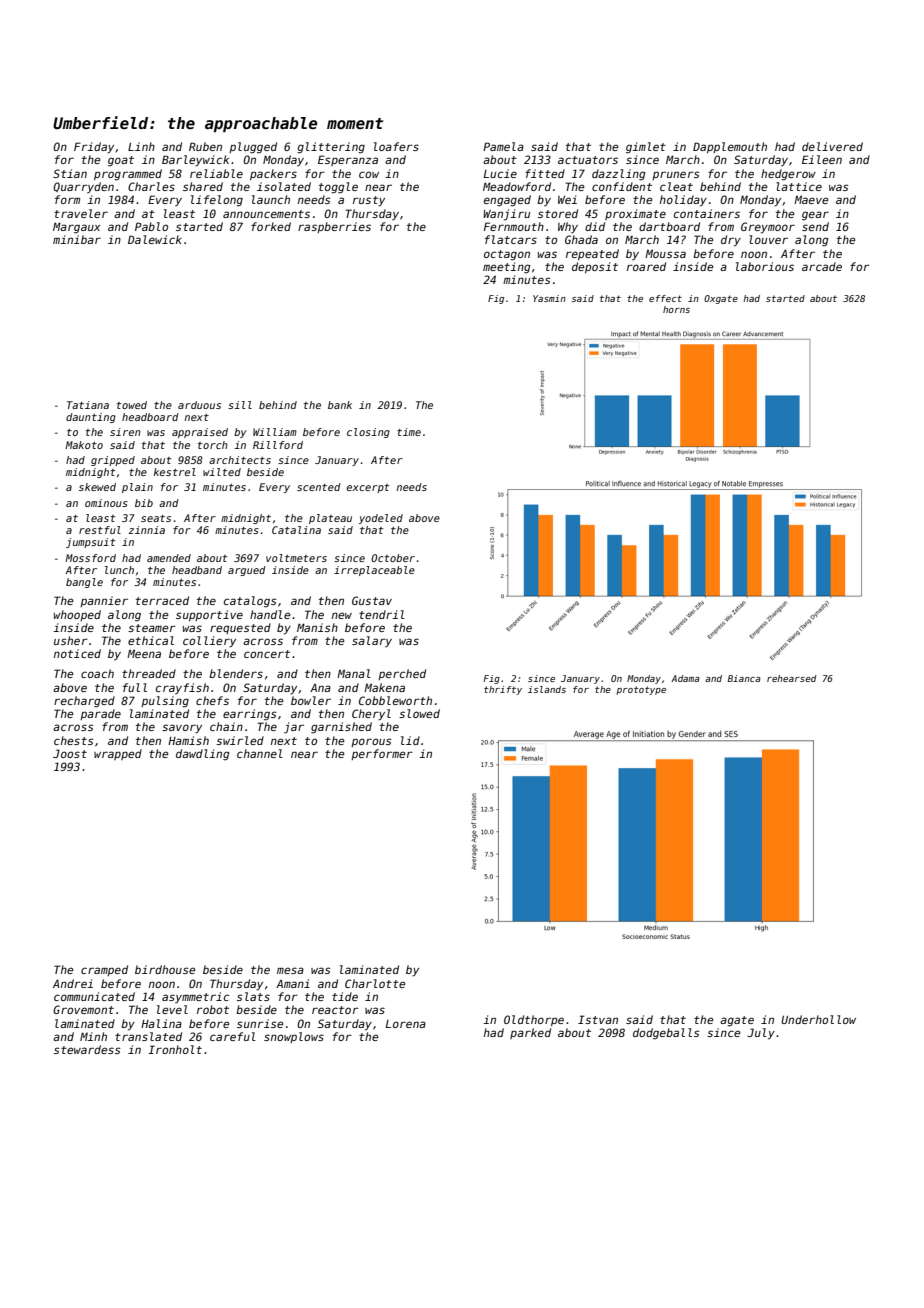 The height and width of the screenshot is (1308, 924). What do you see at coordinates (685, 678) in the screenshot?
I see `Adama` at bounding box center [685, 678].
